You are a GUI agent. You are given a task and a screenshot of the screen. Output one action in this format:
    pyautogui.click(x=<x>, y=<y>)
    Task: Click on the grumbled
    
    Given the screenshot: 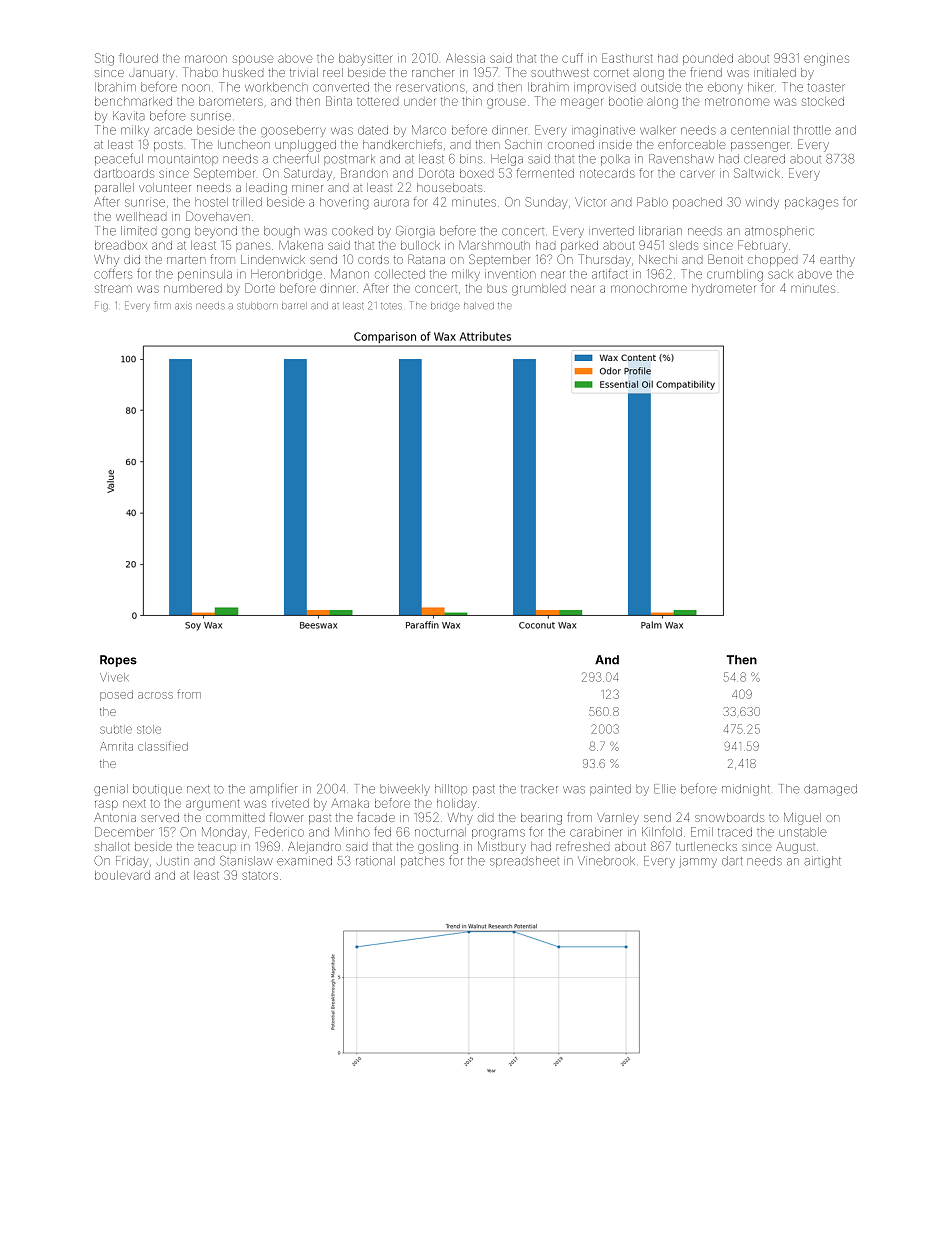 What is the action you would take?
    pyautogui.click(x=538, y=290)
